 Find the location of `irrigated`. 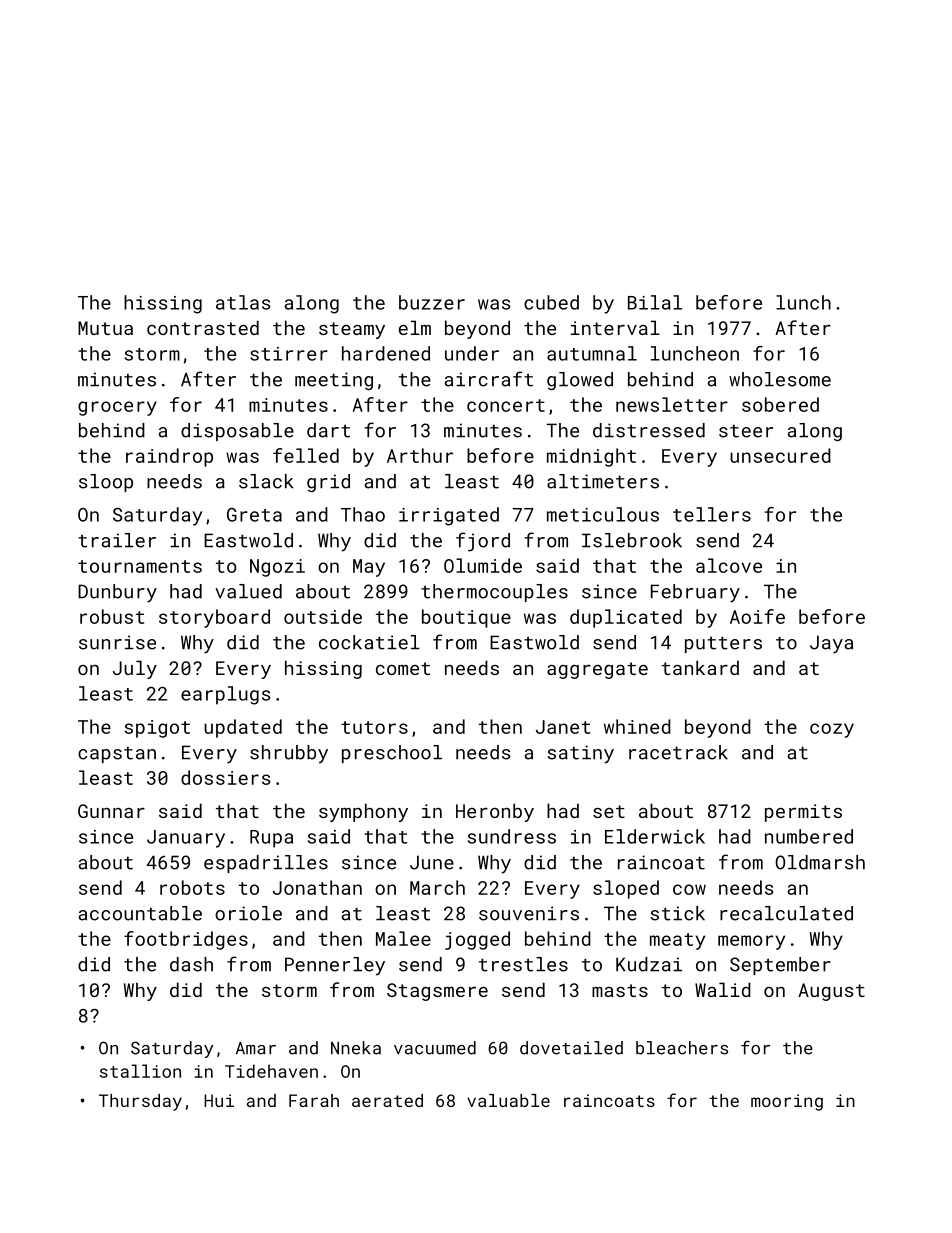

irrigated is located at coordinates (449, 516).
